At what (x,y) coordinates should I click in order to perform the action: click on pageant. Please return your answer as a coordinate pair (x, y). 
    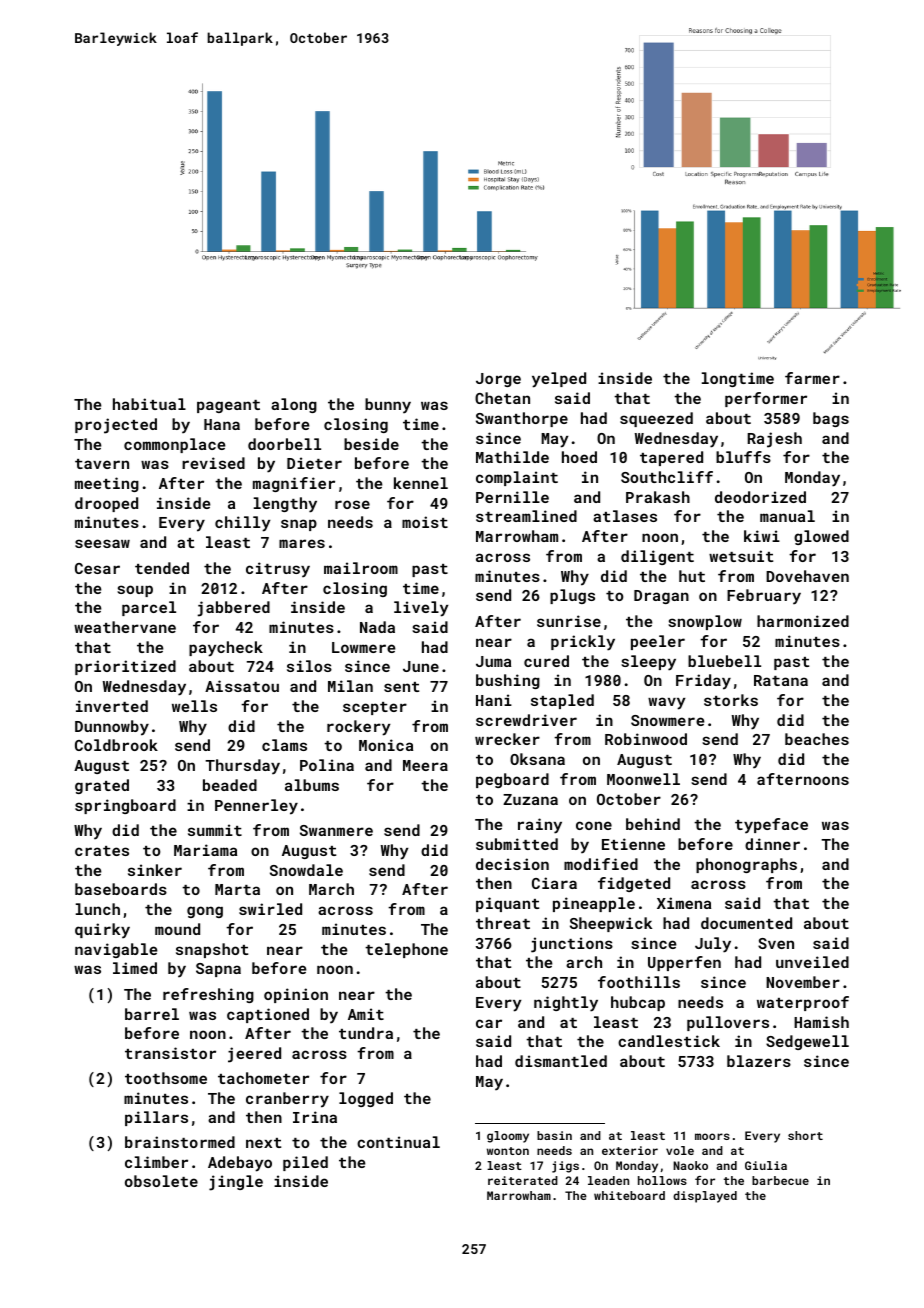
    Looking at the image, I should click on (228, 406).
